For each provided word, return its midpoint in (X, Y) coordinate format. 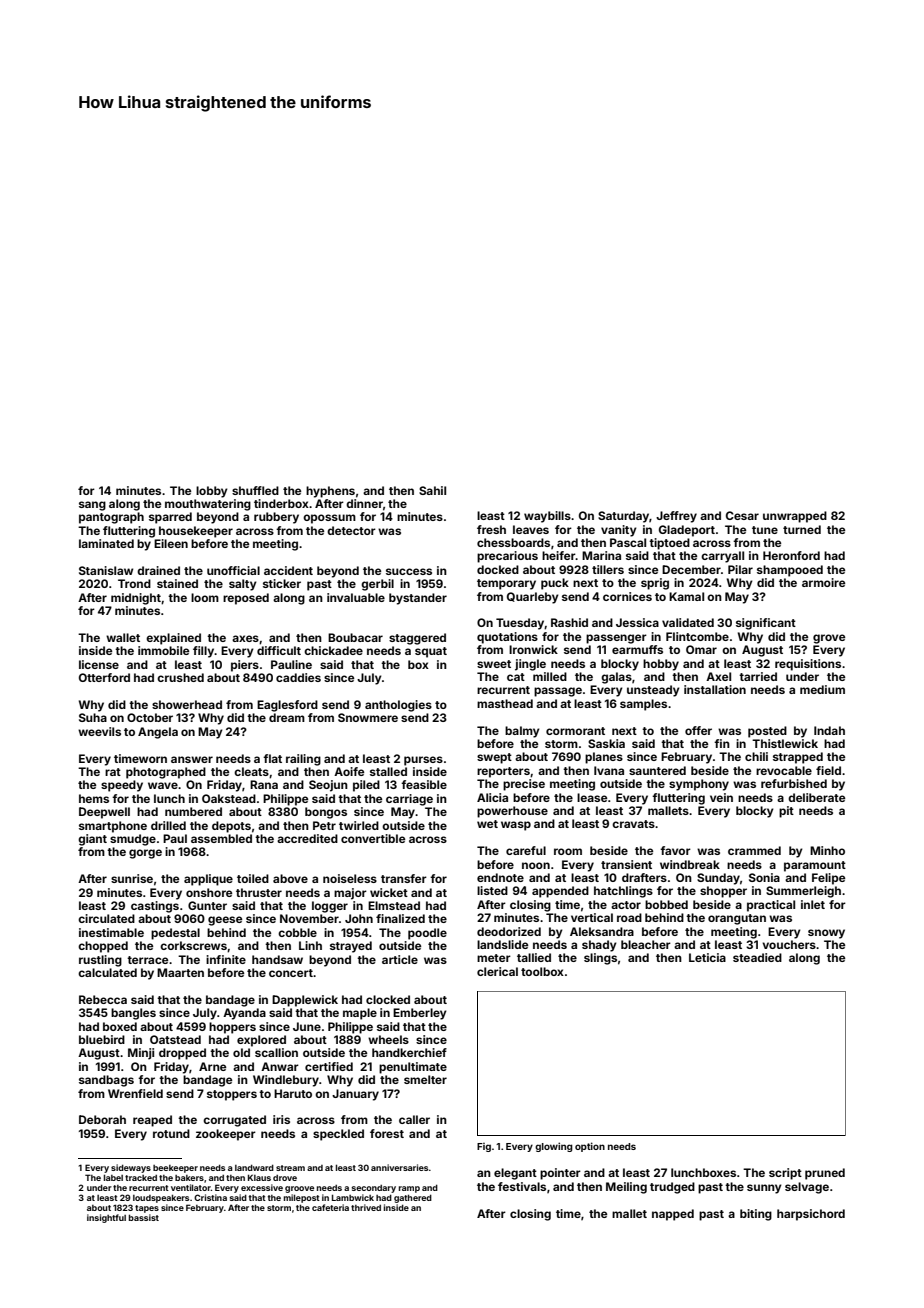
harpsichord (811, 1215)
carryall (722, 557)
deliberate (816, 797)
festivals (522, 1186)
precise (524, 785)
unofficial (233, 570)
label (113, 1177)
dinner (364, 503)
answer (192, 759)
